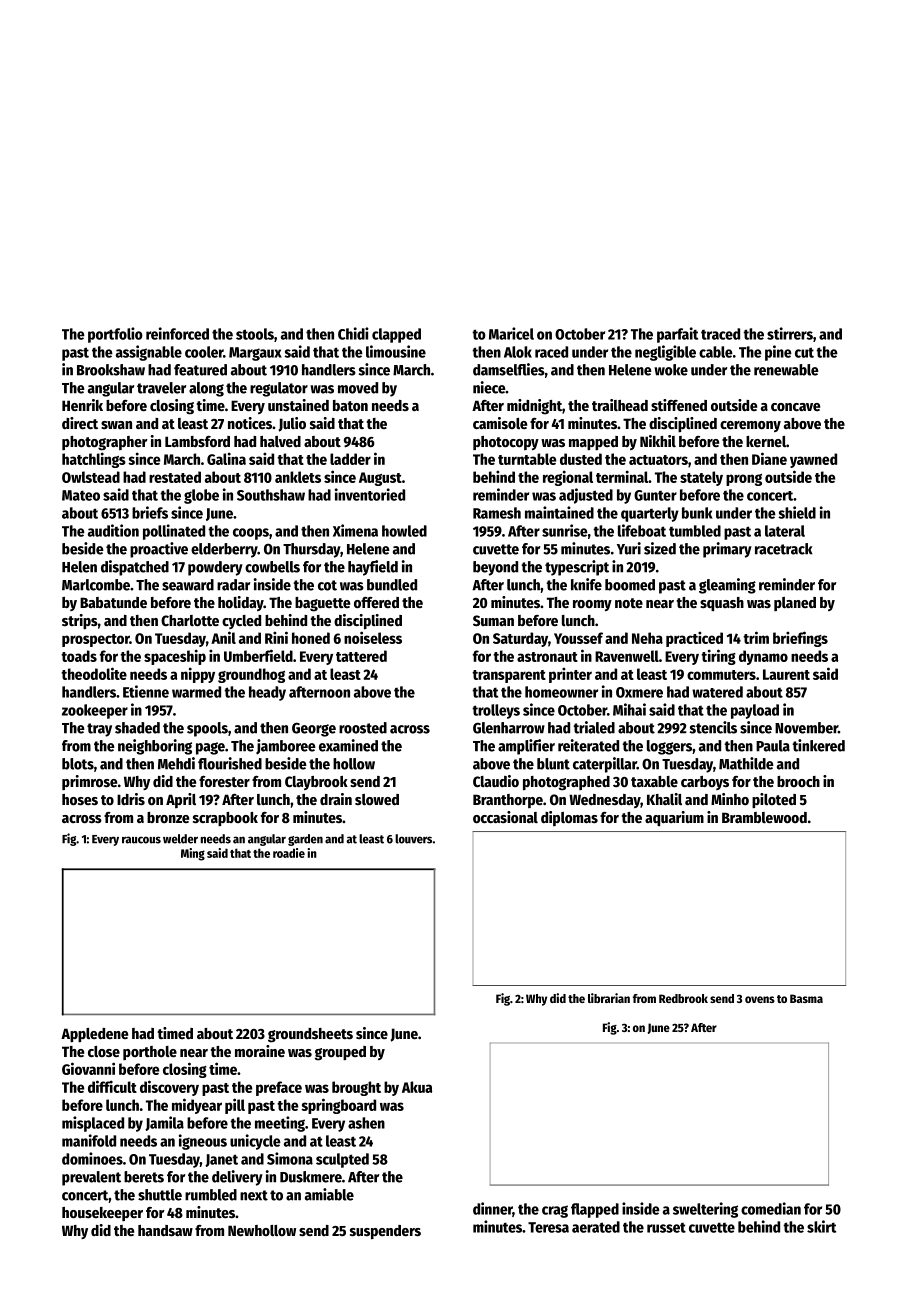 The height and width of the screenshot is (1316, 908). What do you see at coordinates (385, 1232) in the screenshot?
I see `suspenders` at bounding box center [385, 1232].
